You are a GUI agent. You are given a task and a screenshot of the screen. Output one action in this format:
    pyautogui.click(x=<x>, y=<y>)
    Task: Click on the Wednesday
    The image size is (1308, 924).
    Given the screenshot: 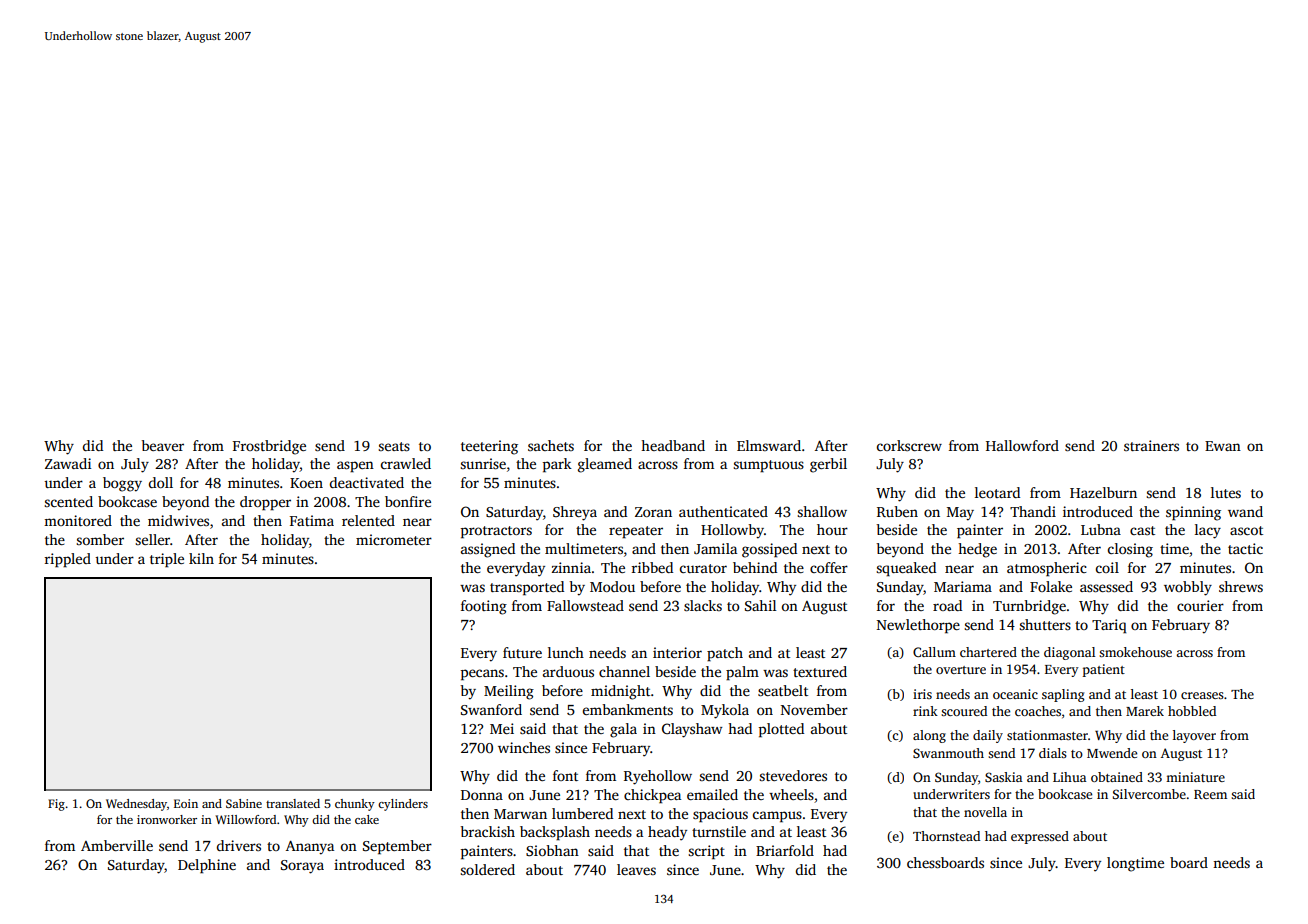 What is the action you would take?
    pyautogui.click(x=136, y=805)
